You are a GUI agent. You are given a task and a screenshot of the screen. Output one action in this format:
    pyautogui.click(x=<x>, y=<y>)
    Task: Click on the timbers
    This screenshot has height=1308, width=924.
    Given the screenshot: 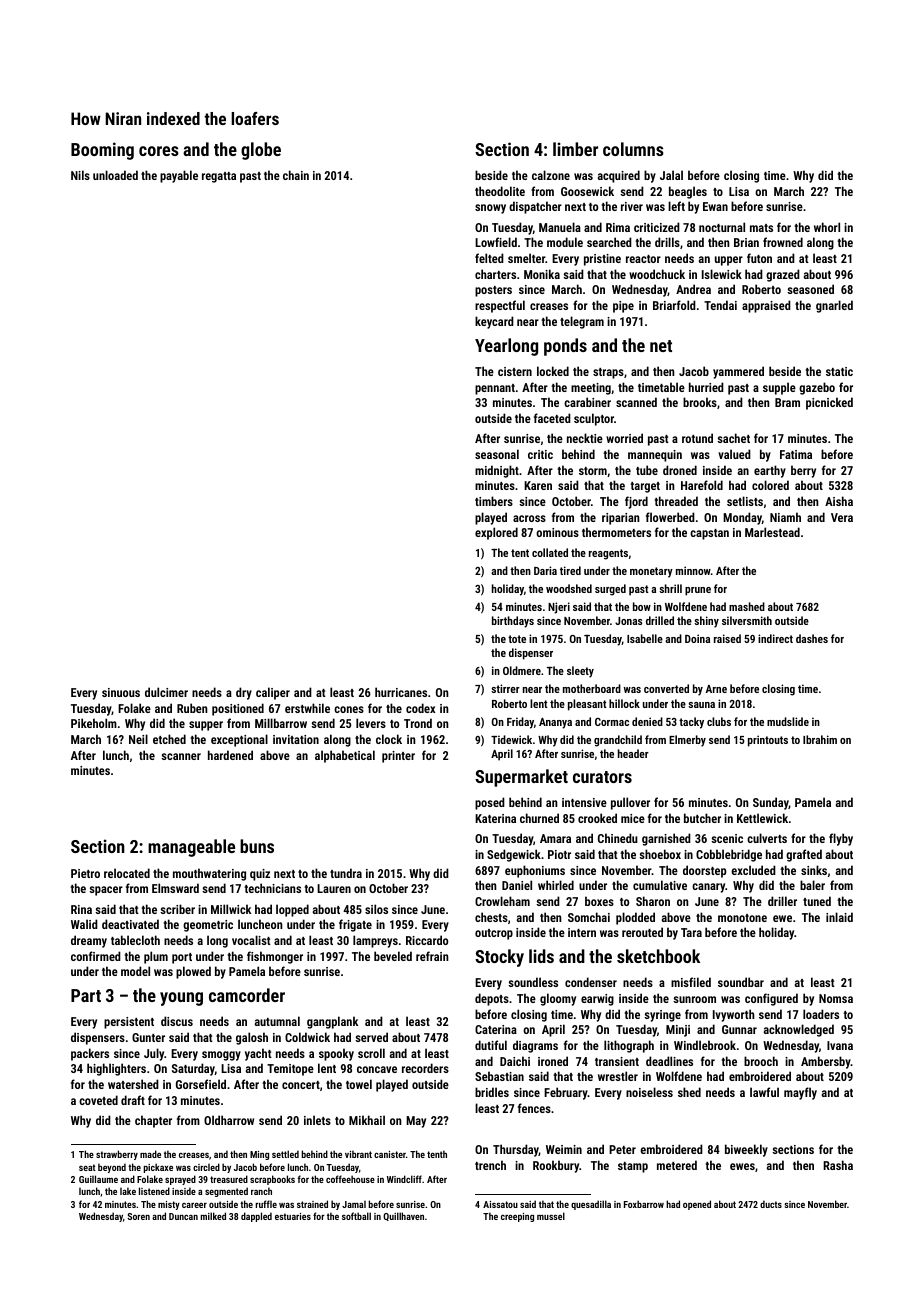 What is the action you would take?
    pyautogui.click(x=494, y=501)
